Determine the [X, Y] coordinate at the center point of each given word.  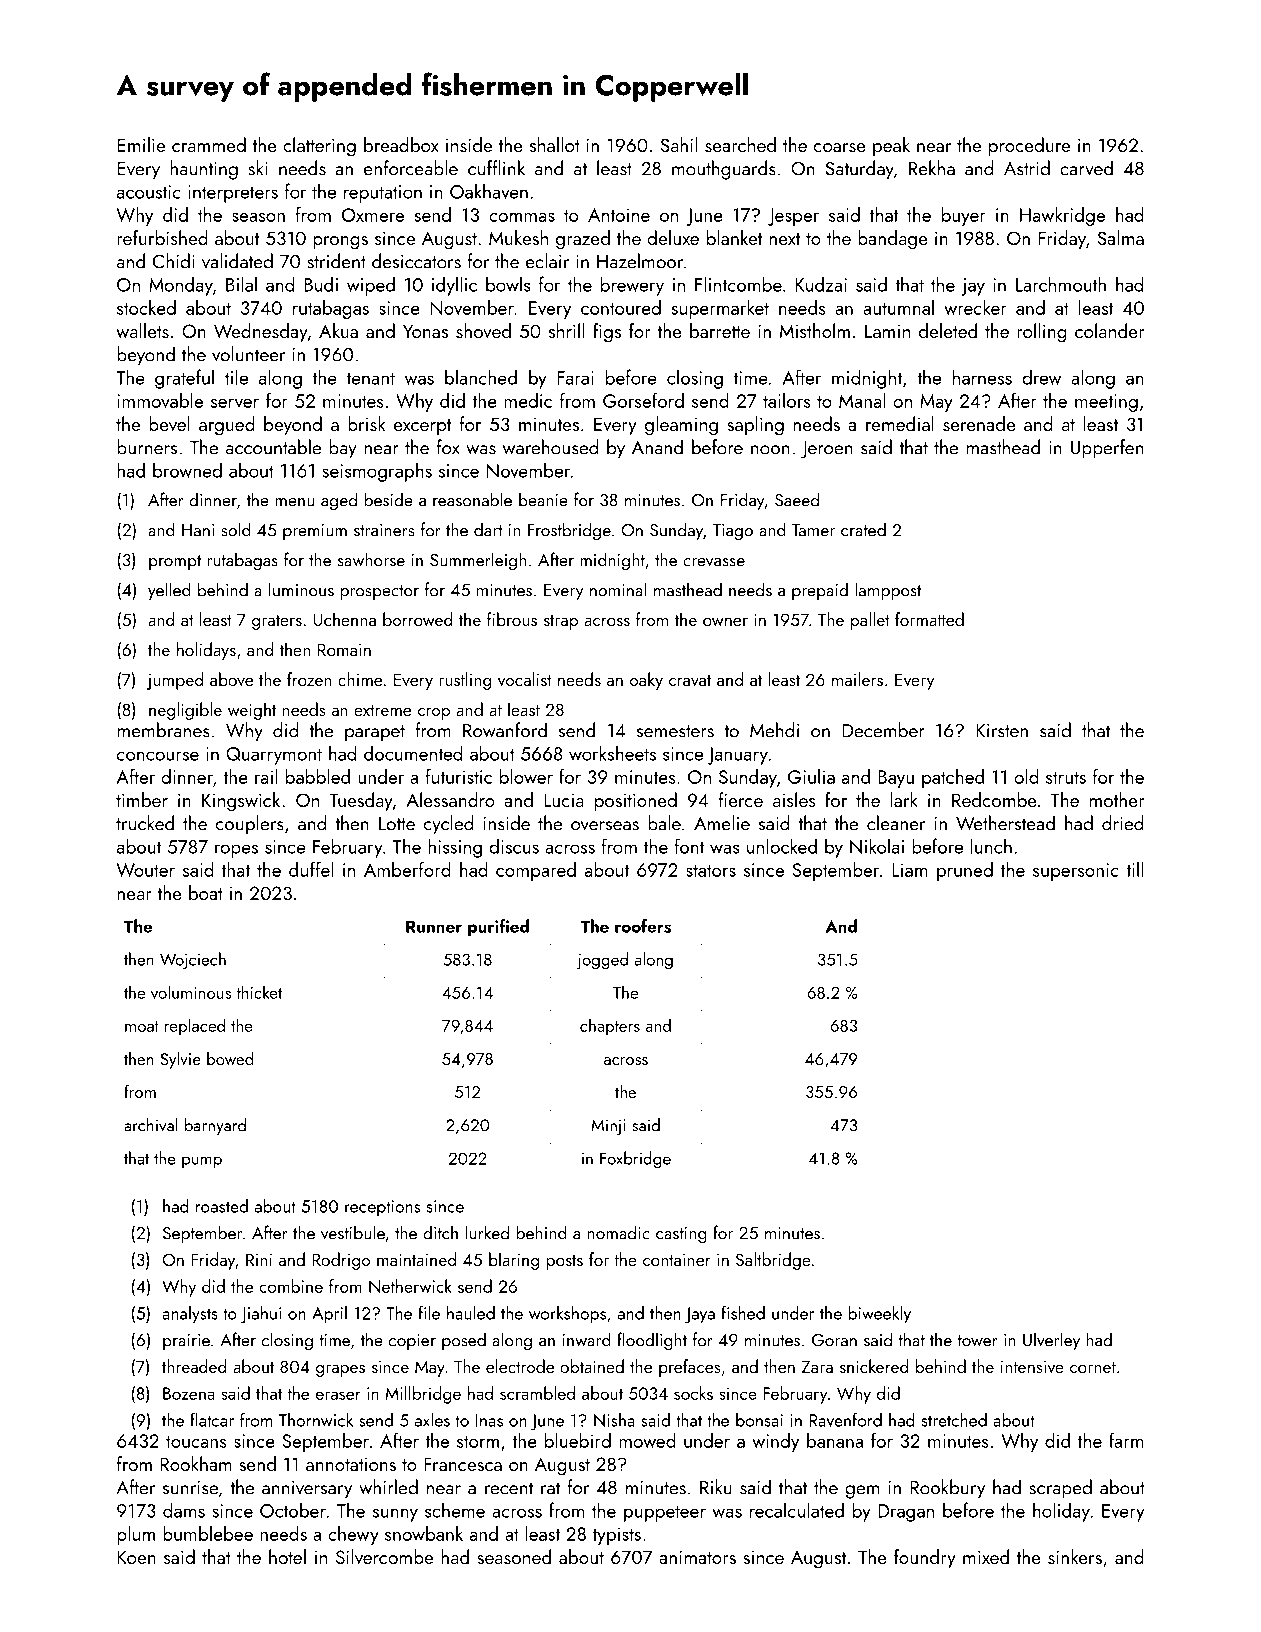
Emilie [141, 144]
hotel [287, 1556]
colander [1110, 330]
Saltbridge [773, 1261]
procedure [1029, 146]
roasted [222, 1206]
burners [147, 447]
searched [740, 144]
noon [770, 450]
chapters [610, 1027]
